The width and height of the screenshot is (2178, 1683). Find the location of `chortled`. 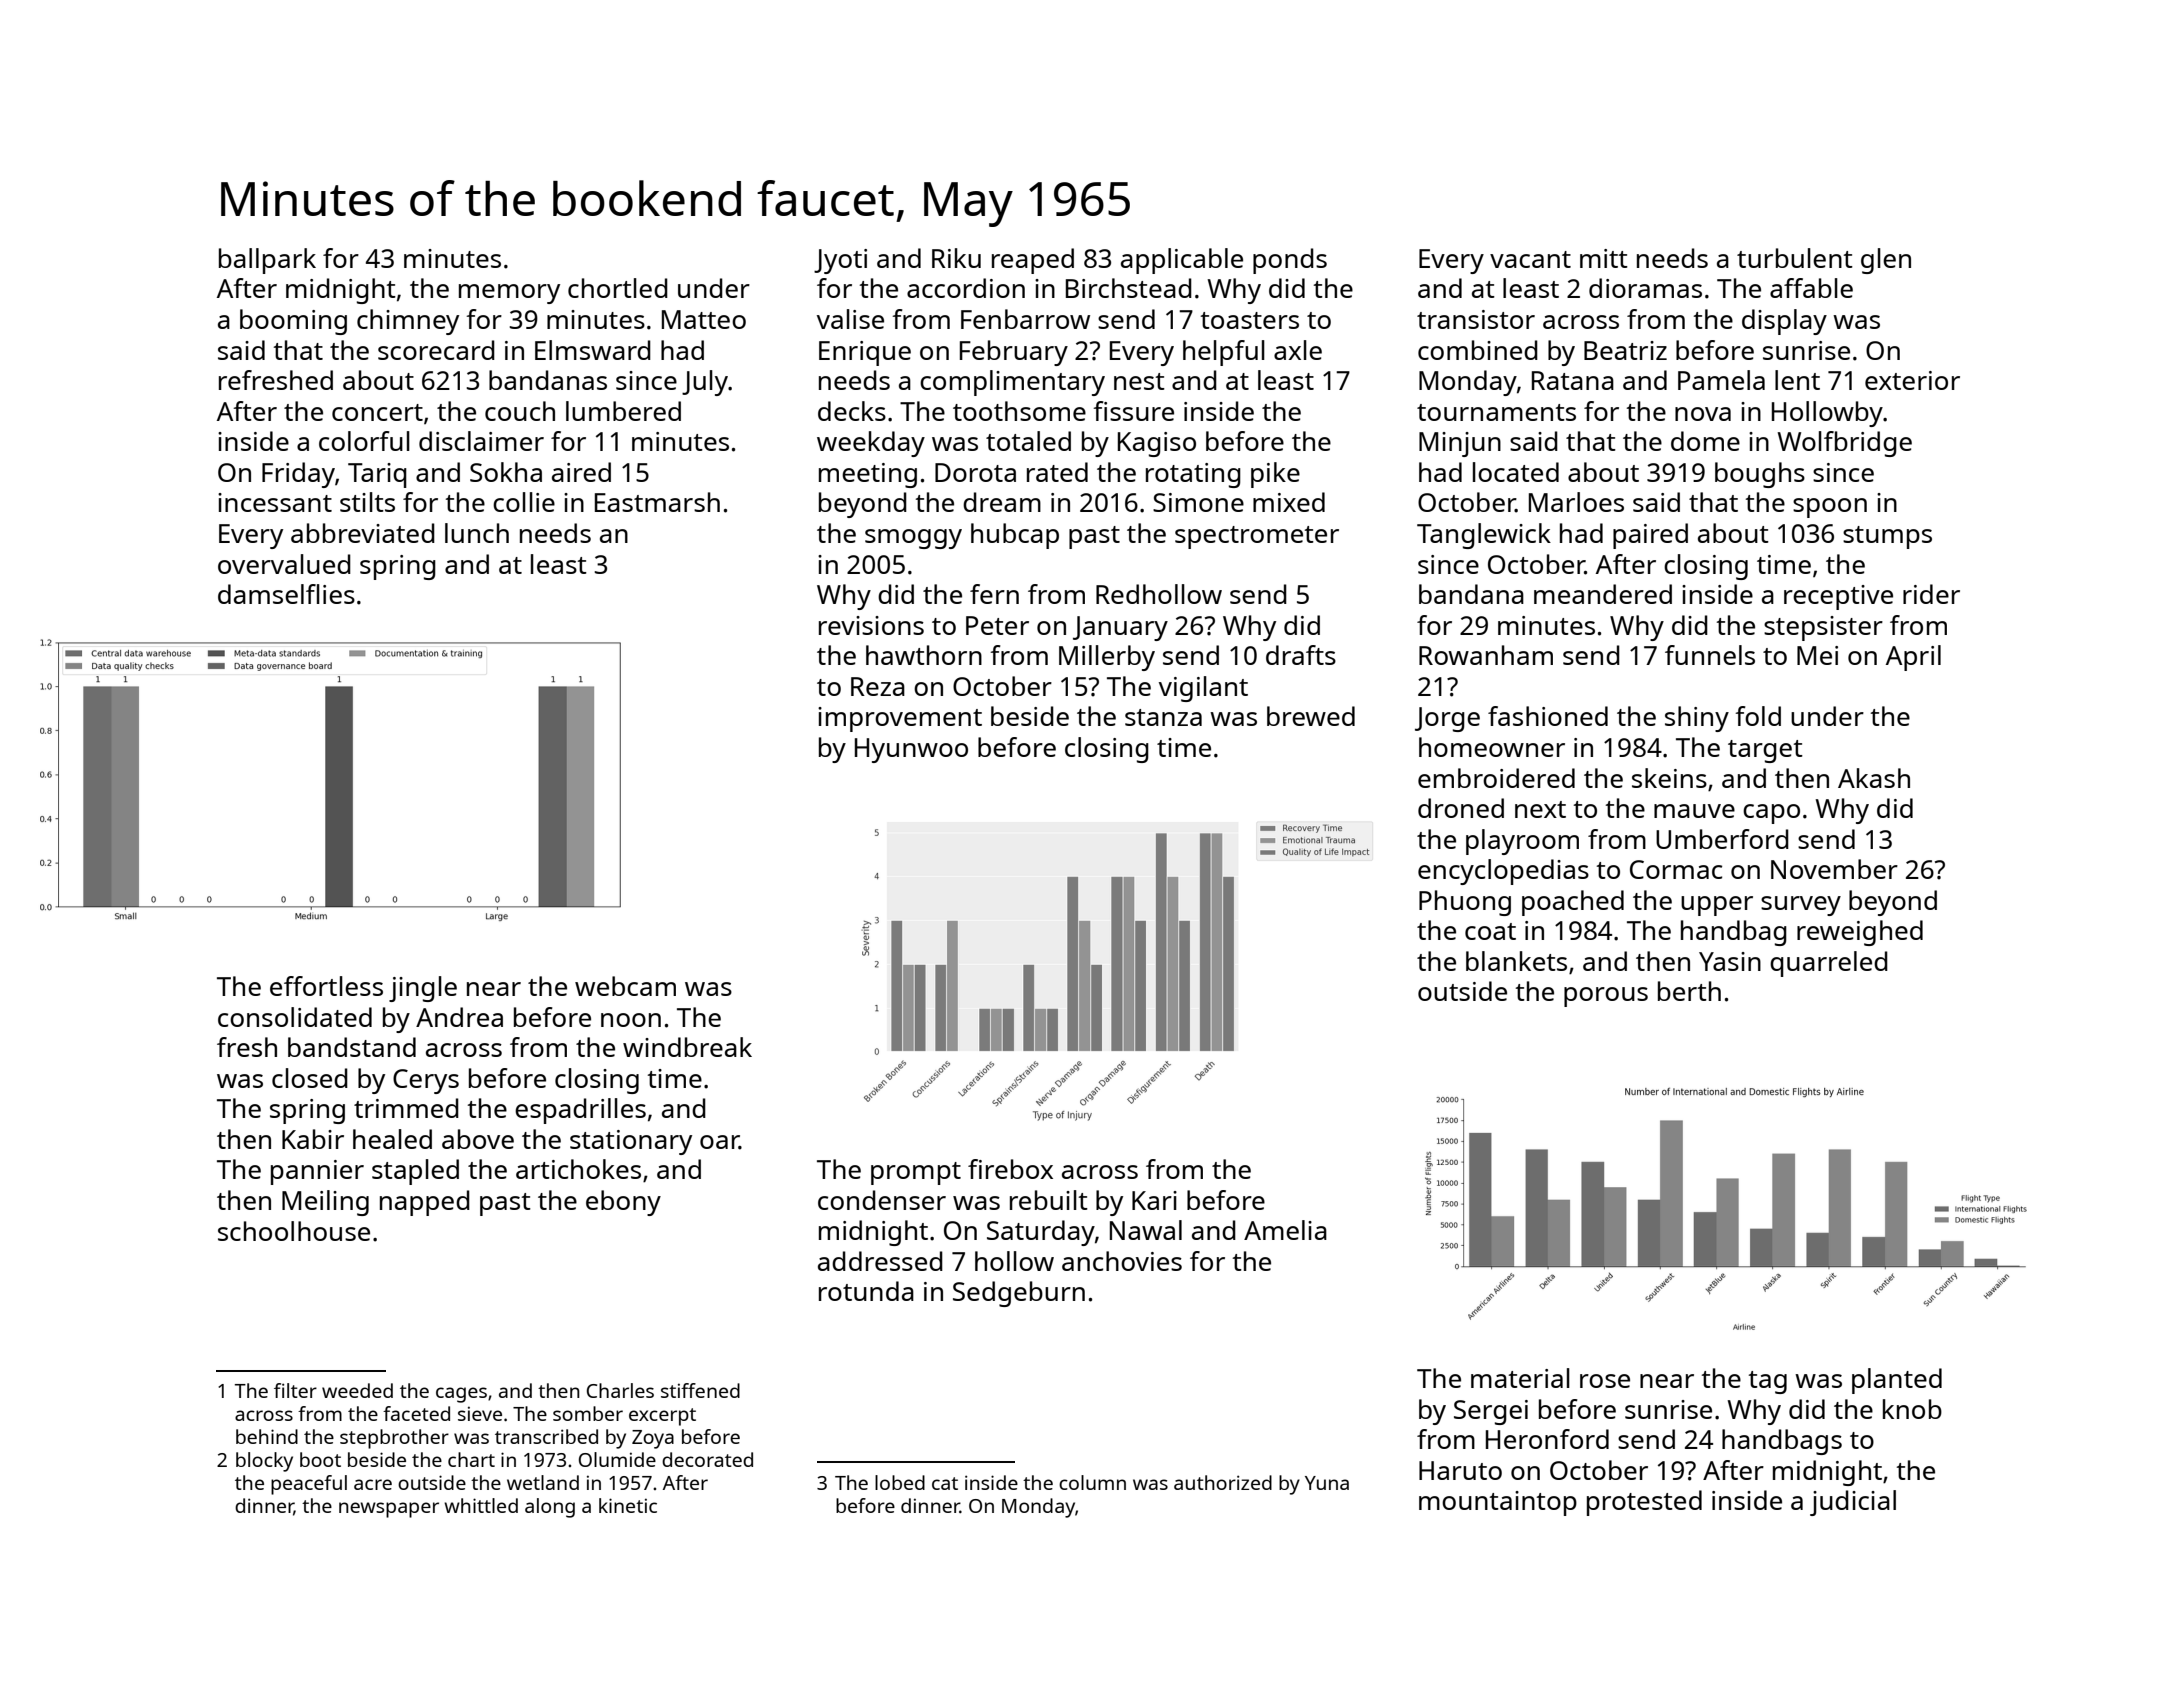

chortled is located at coordinates (618, 288).
